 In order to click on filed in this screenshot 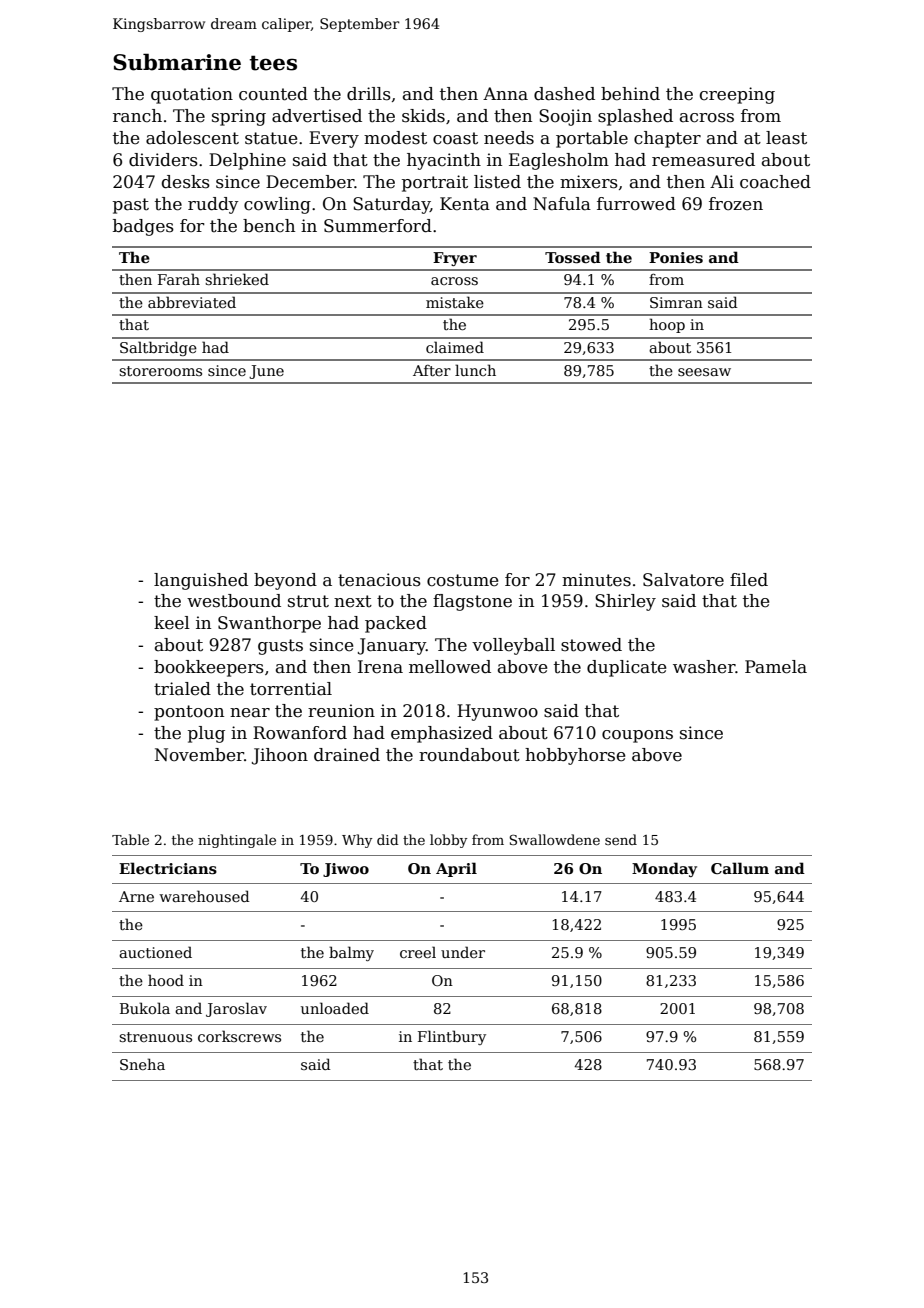, I will do `click(749, 580)`.
